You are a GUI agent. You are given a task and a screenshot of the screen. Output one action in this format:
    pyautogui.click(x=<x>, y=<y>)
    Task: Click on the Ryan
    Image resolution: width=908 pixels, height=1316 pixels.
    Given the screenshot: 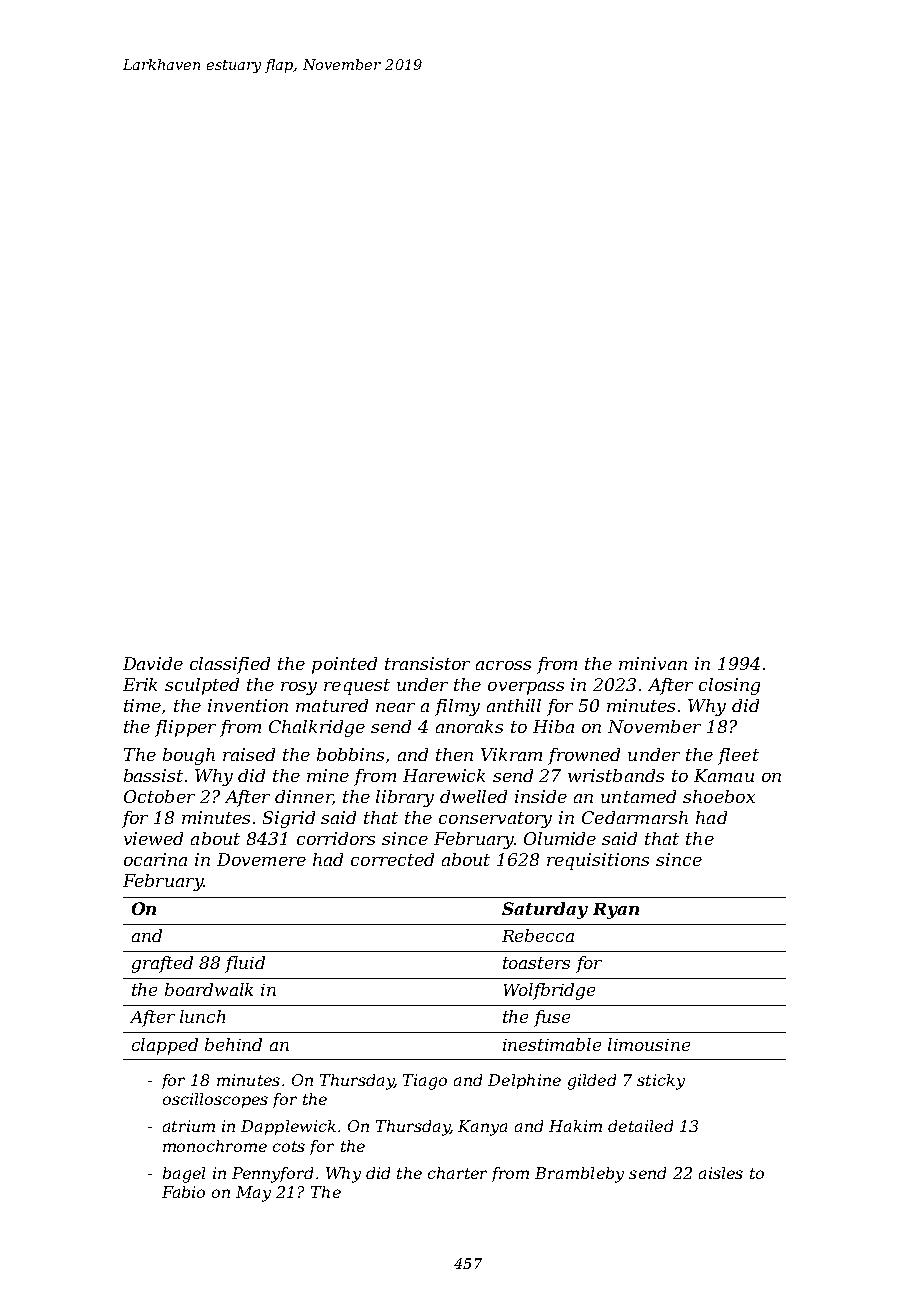 What is the action you would take?
    pyautogui.click(x=616, y=911)
